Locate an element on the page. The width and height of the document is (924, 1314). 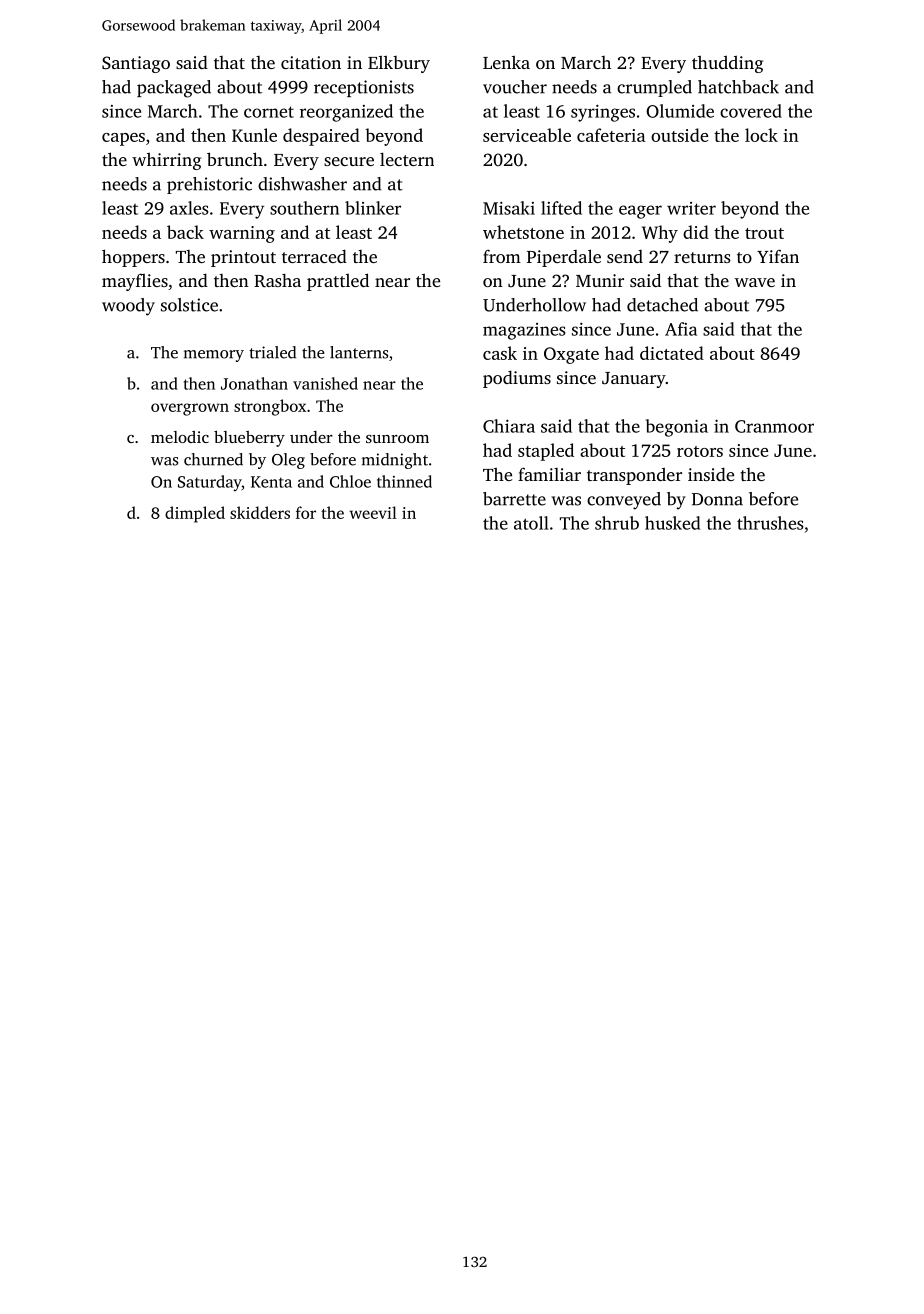
sunroom is located at coordinates (397, 439).
